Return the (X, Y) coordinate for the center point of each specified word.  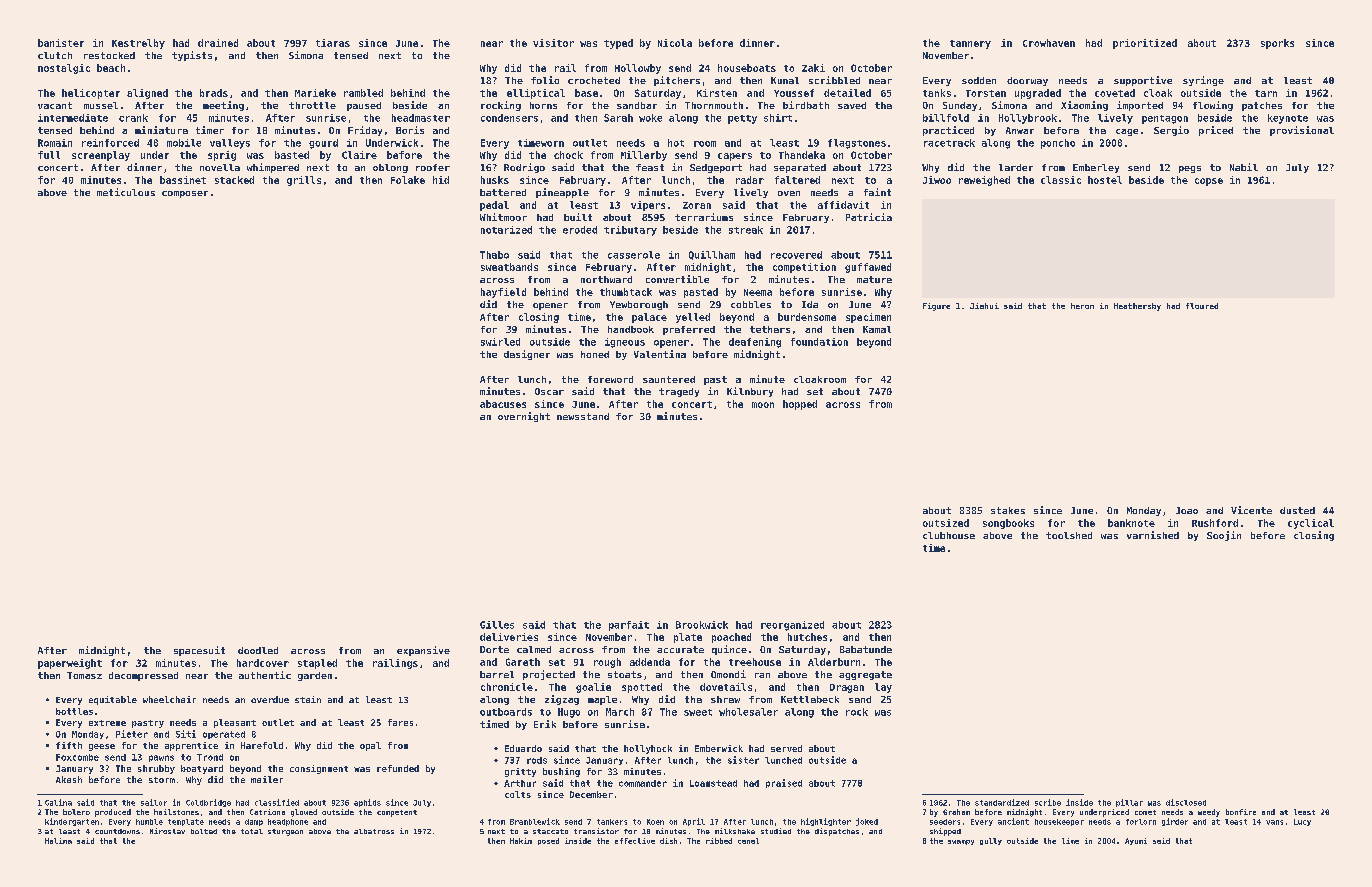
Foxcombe (77, 757)
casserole (634, 255)
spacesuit (199, 651)
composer (185, 194)
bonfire (1241, 812)
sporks (1277, 44)
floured (1202, 306)
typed (618, 44)
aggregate (865, 675)
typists (192, 56)
